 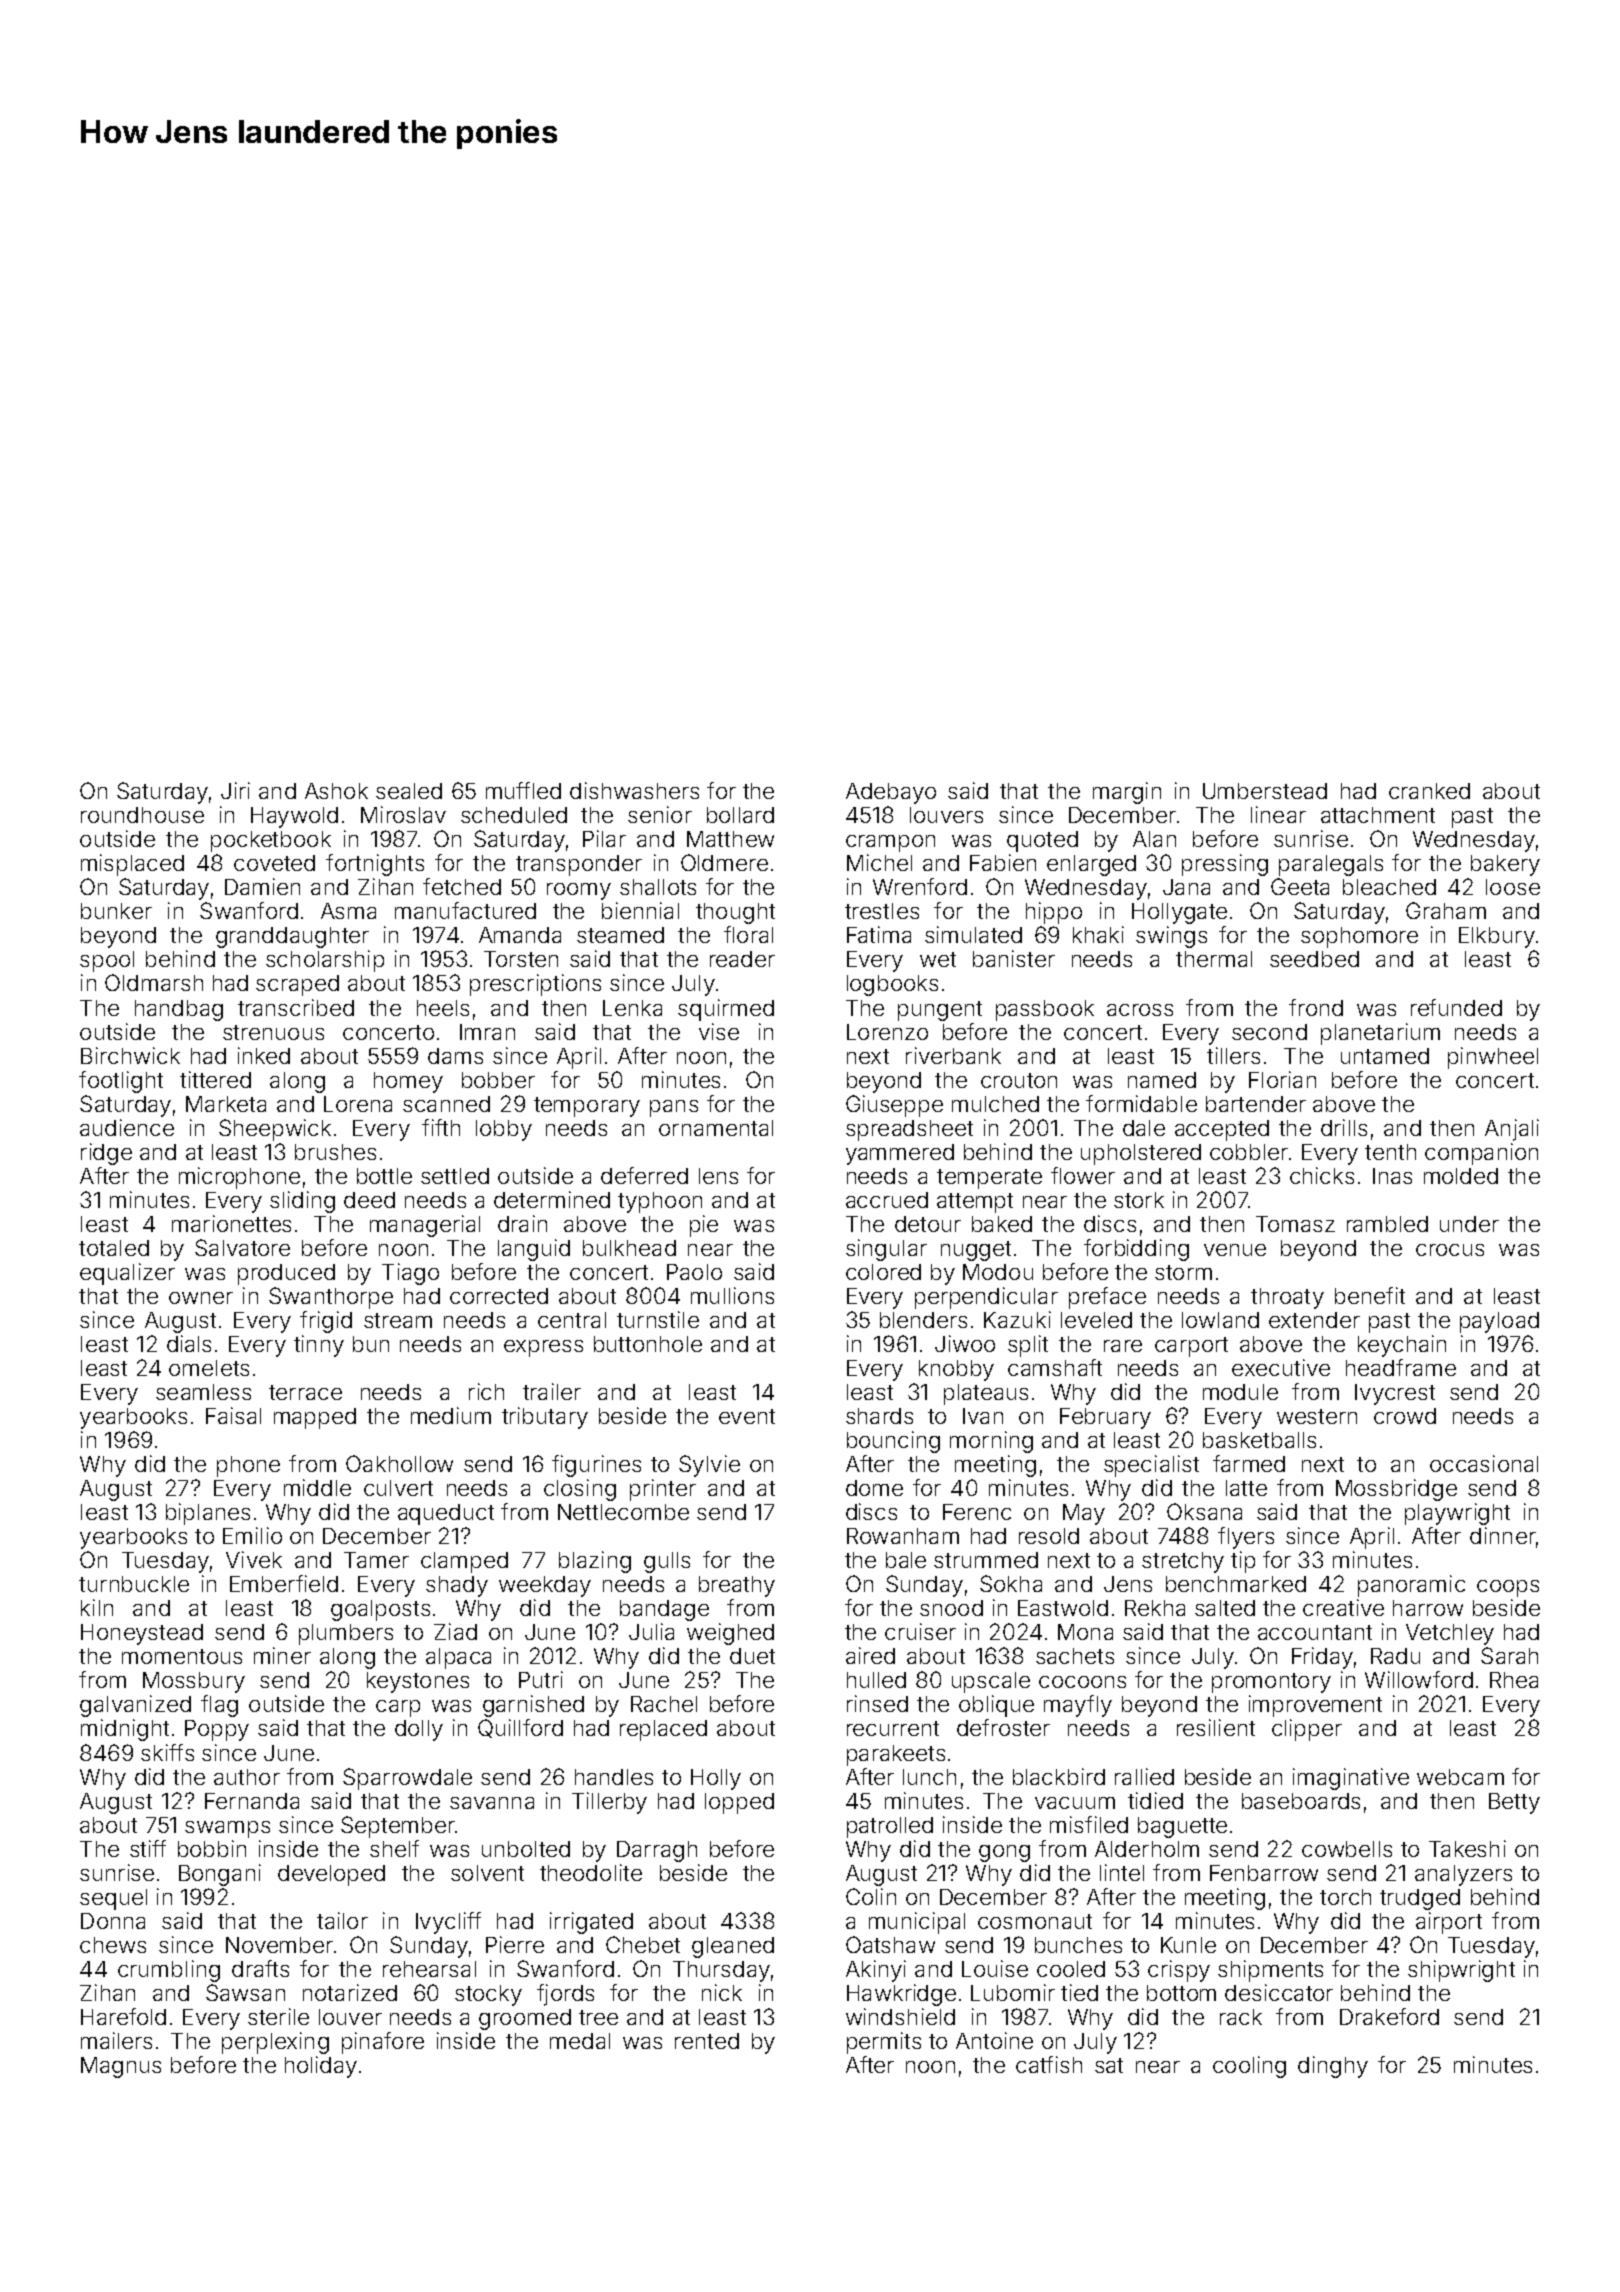 What do you see at coordinates (398, 1827) in the document?
I see `September` at bounding box center [398, 1827].
